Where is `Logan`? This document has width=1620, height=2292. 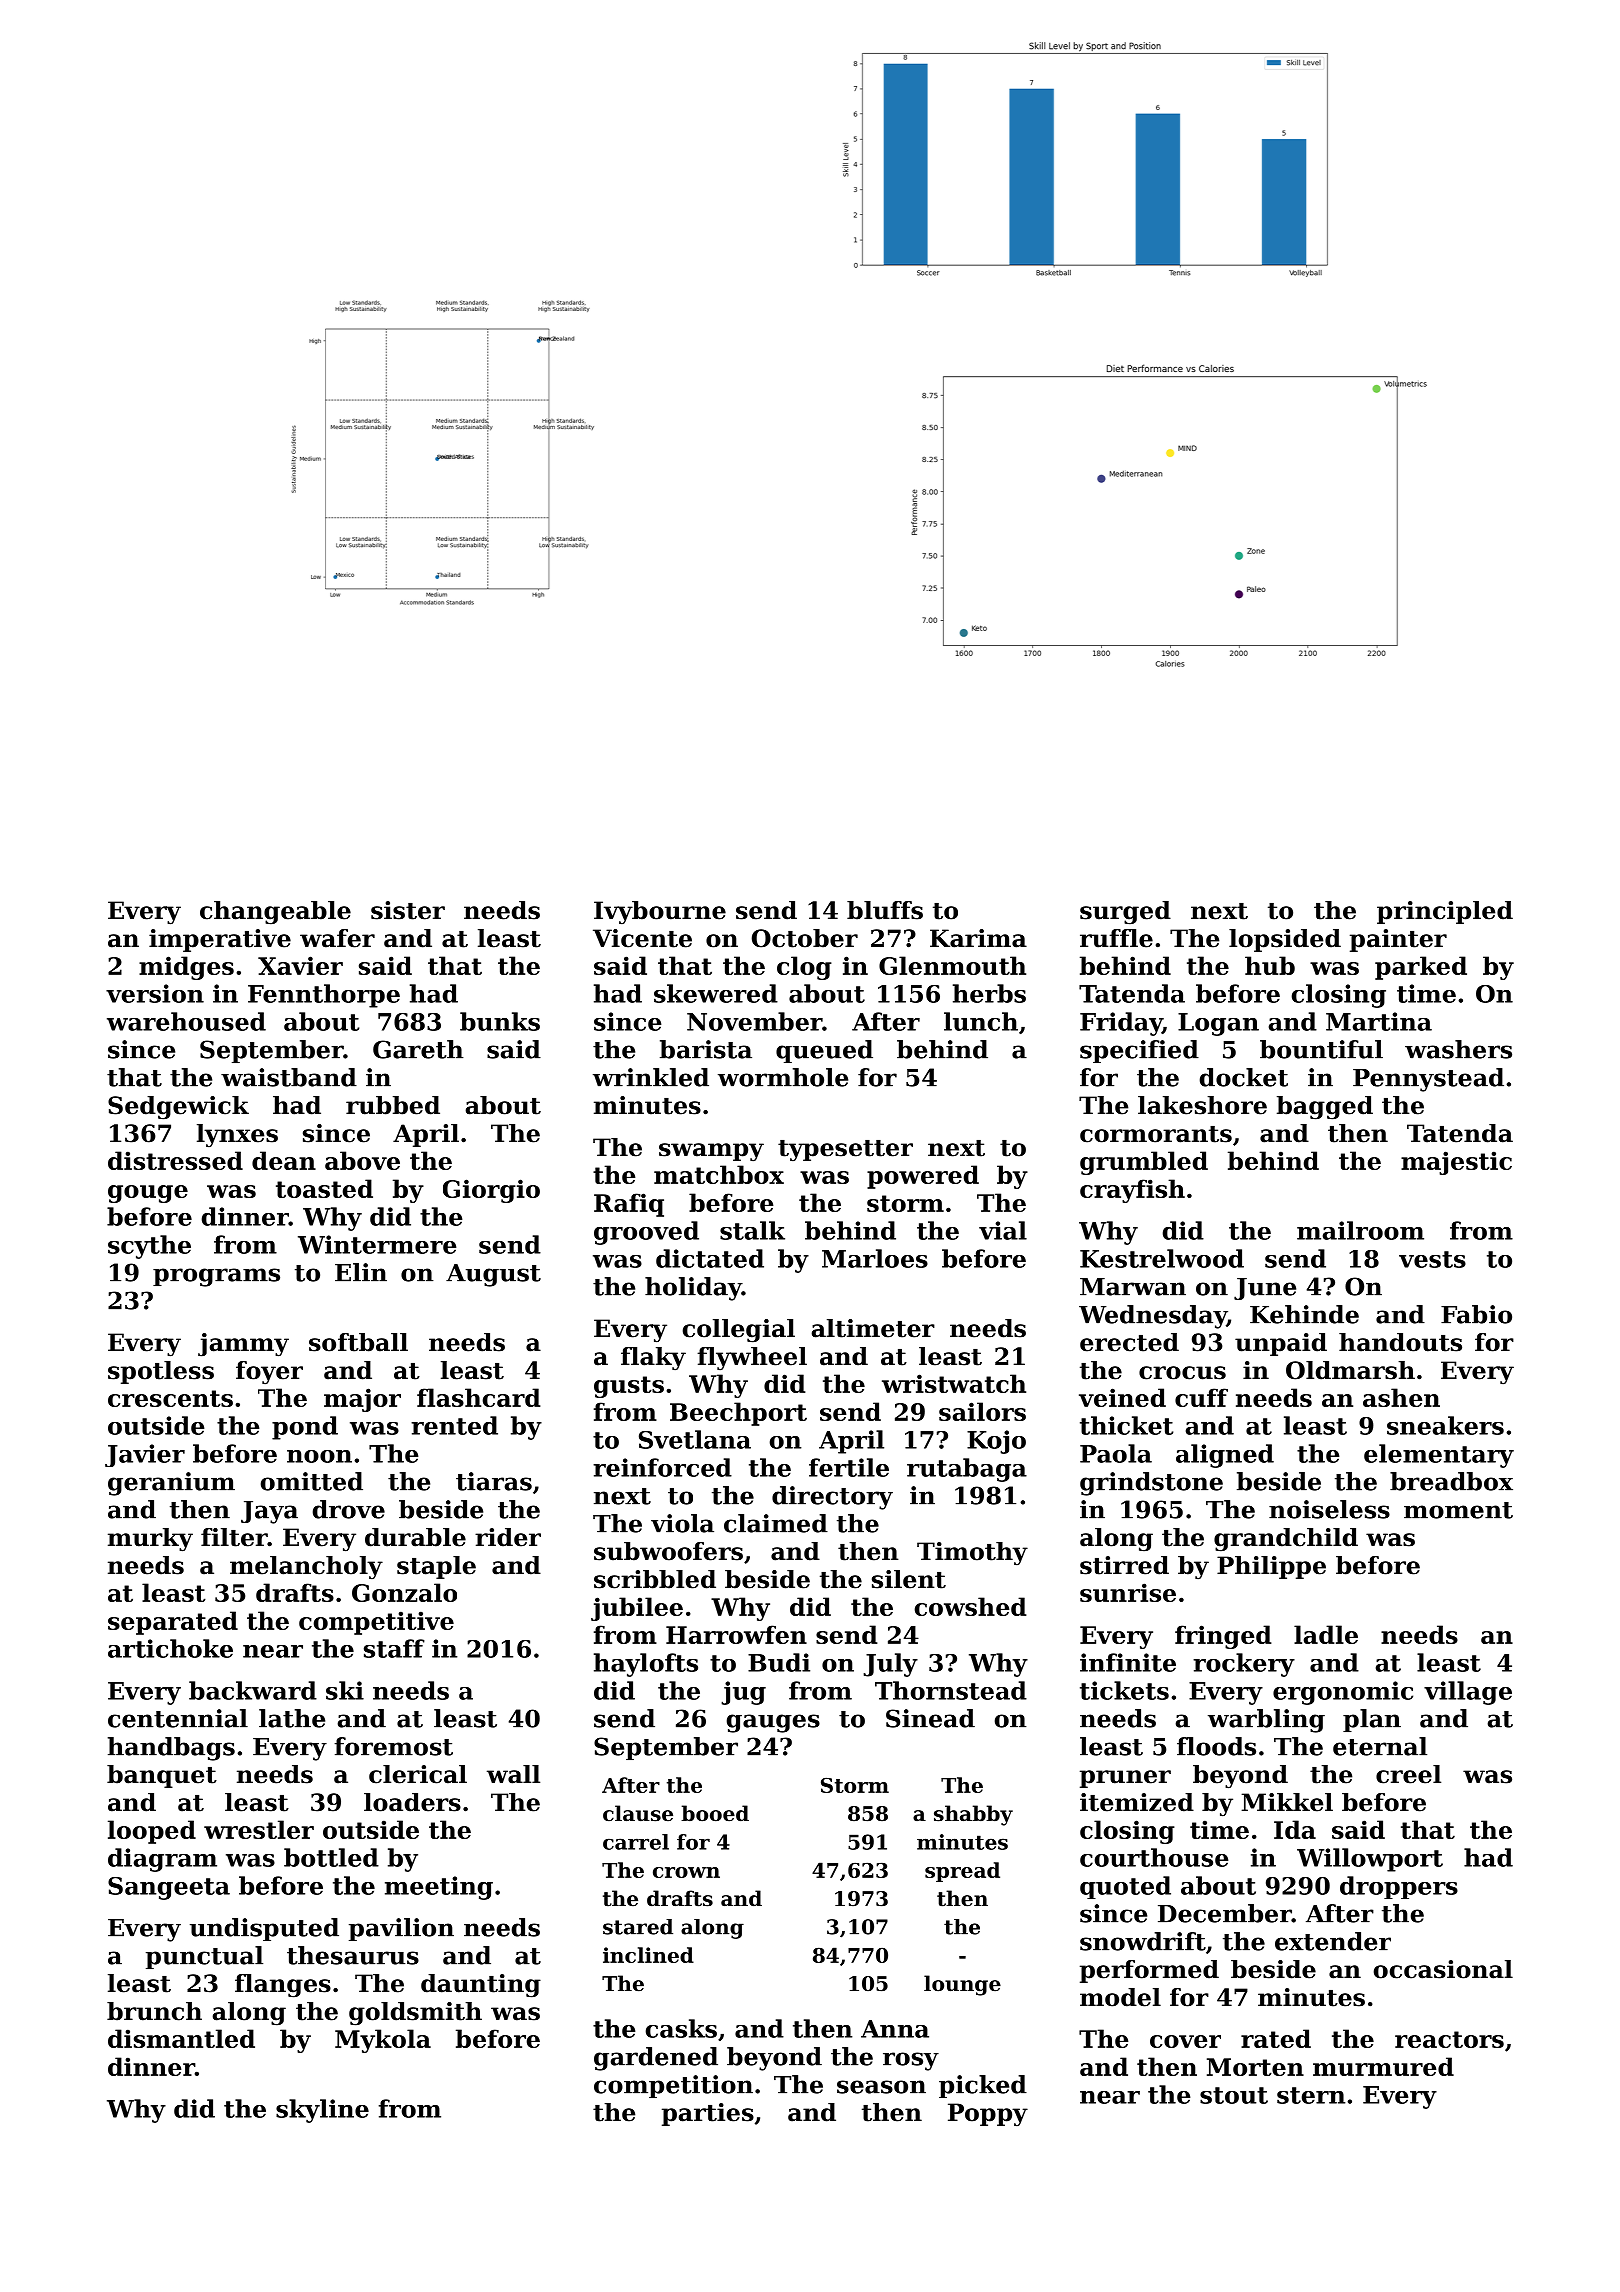 Logan is located at coordinates (1218, 1024).
